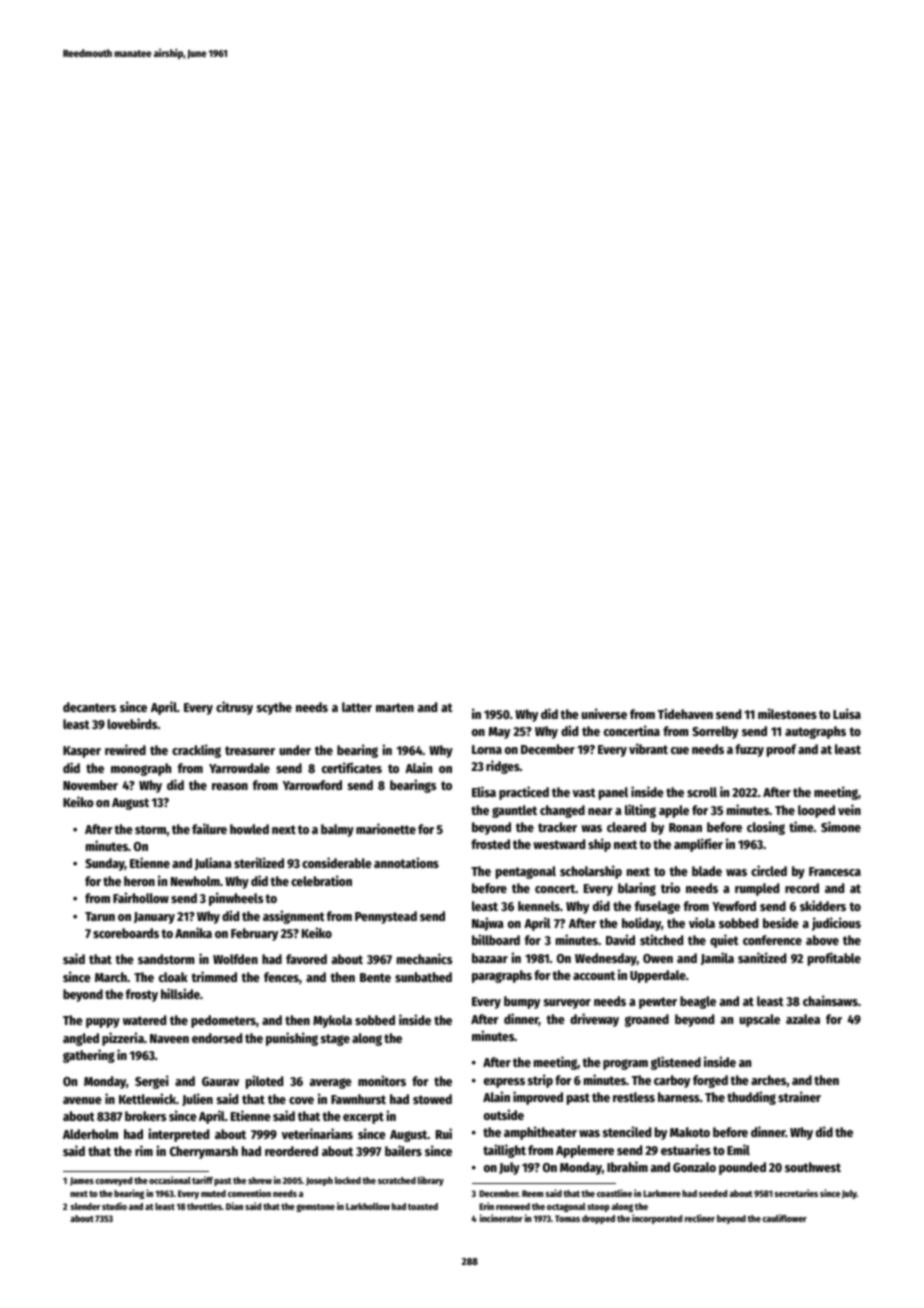 Image resolution: width=924 pixels, height=1308 pixels. I want to click on incinerator, so click(501, 1218).
